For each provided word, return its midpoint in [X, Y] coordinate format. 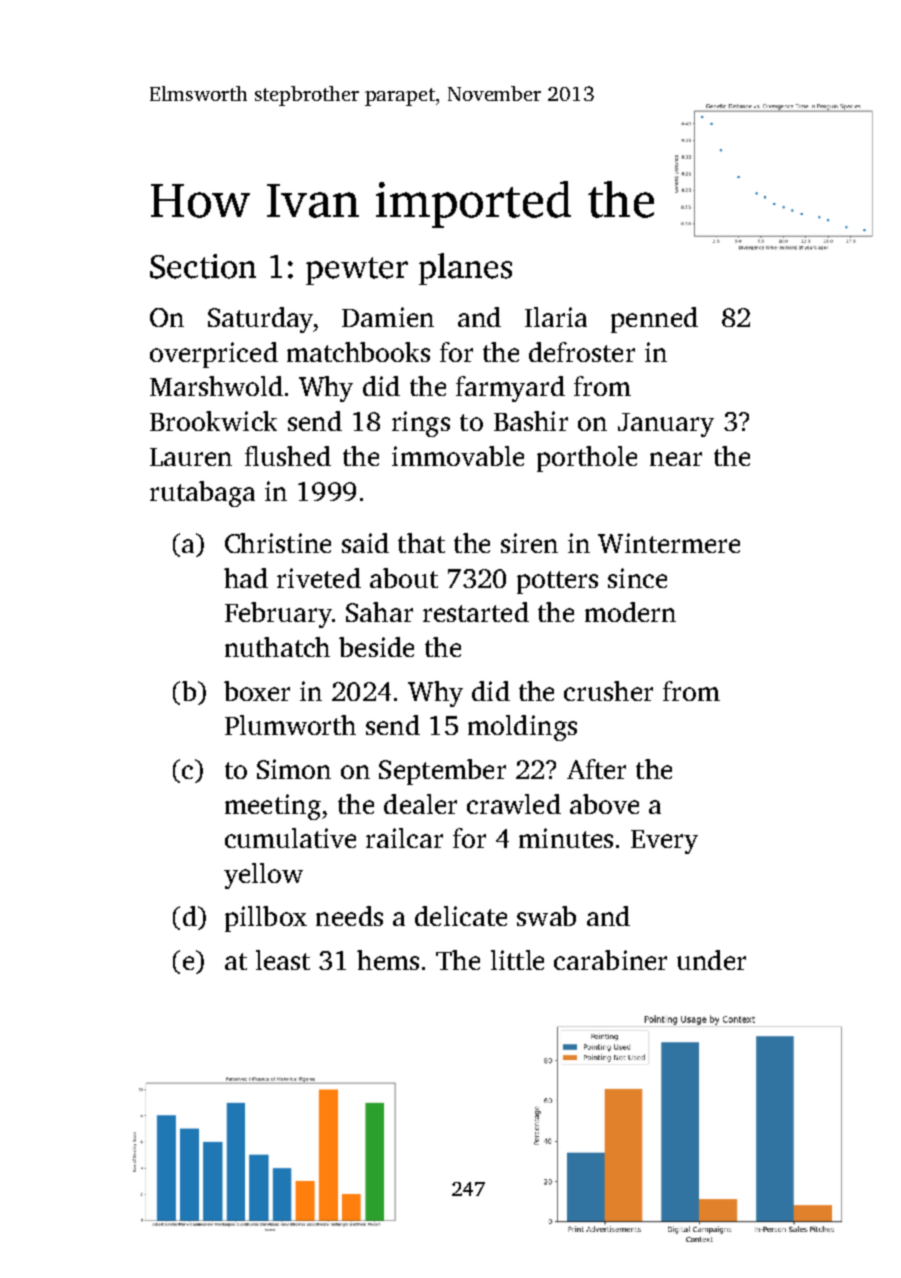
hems [388, 960]
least [283, 960]
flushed [288, 456]
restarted [476, 612]
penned [654, 320]
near [676, 459]
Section [203, 266]
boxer [257, 691]
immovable [458, 456]
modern [630, 612]
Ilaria [556, 317]
